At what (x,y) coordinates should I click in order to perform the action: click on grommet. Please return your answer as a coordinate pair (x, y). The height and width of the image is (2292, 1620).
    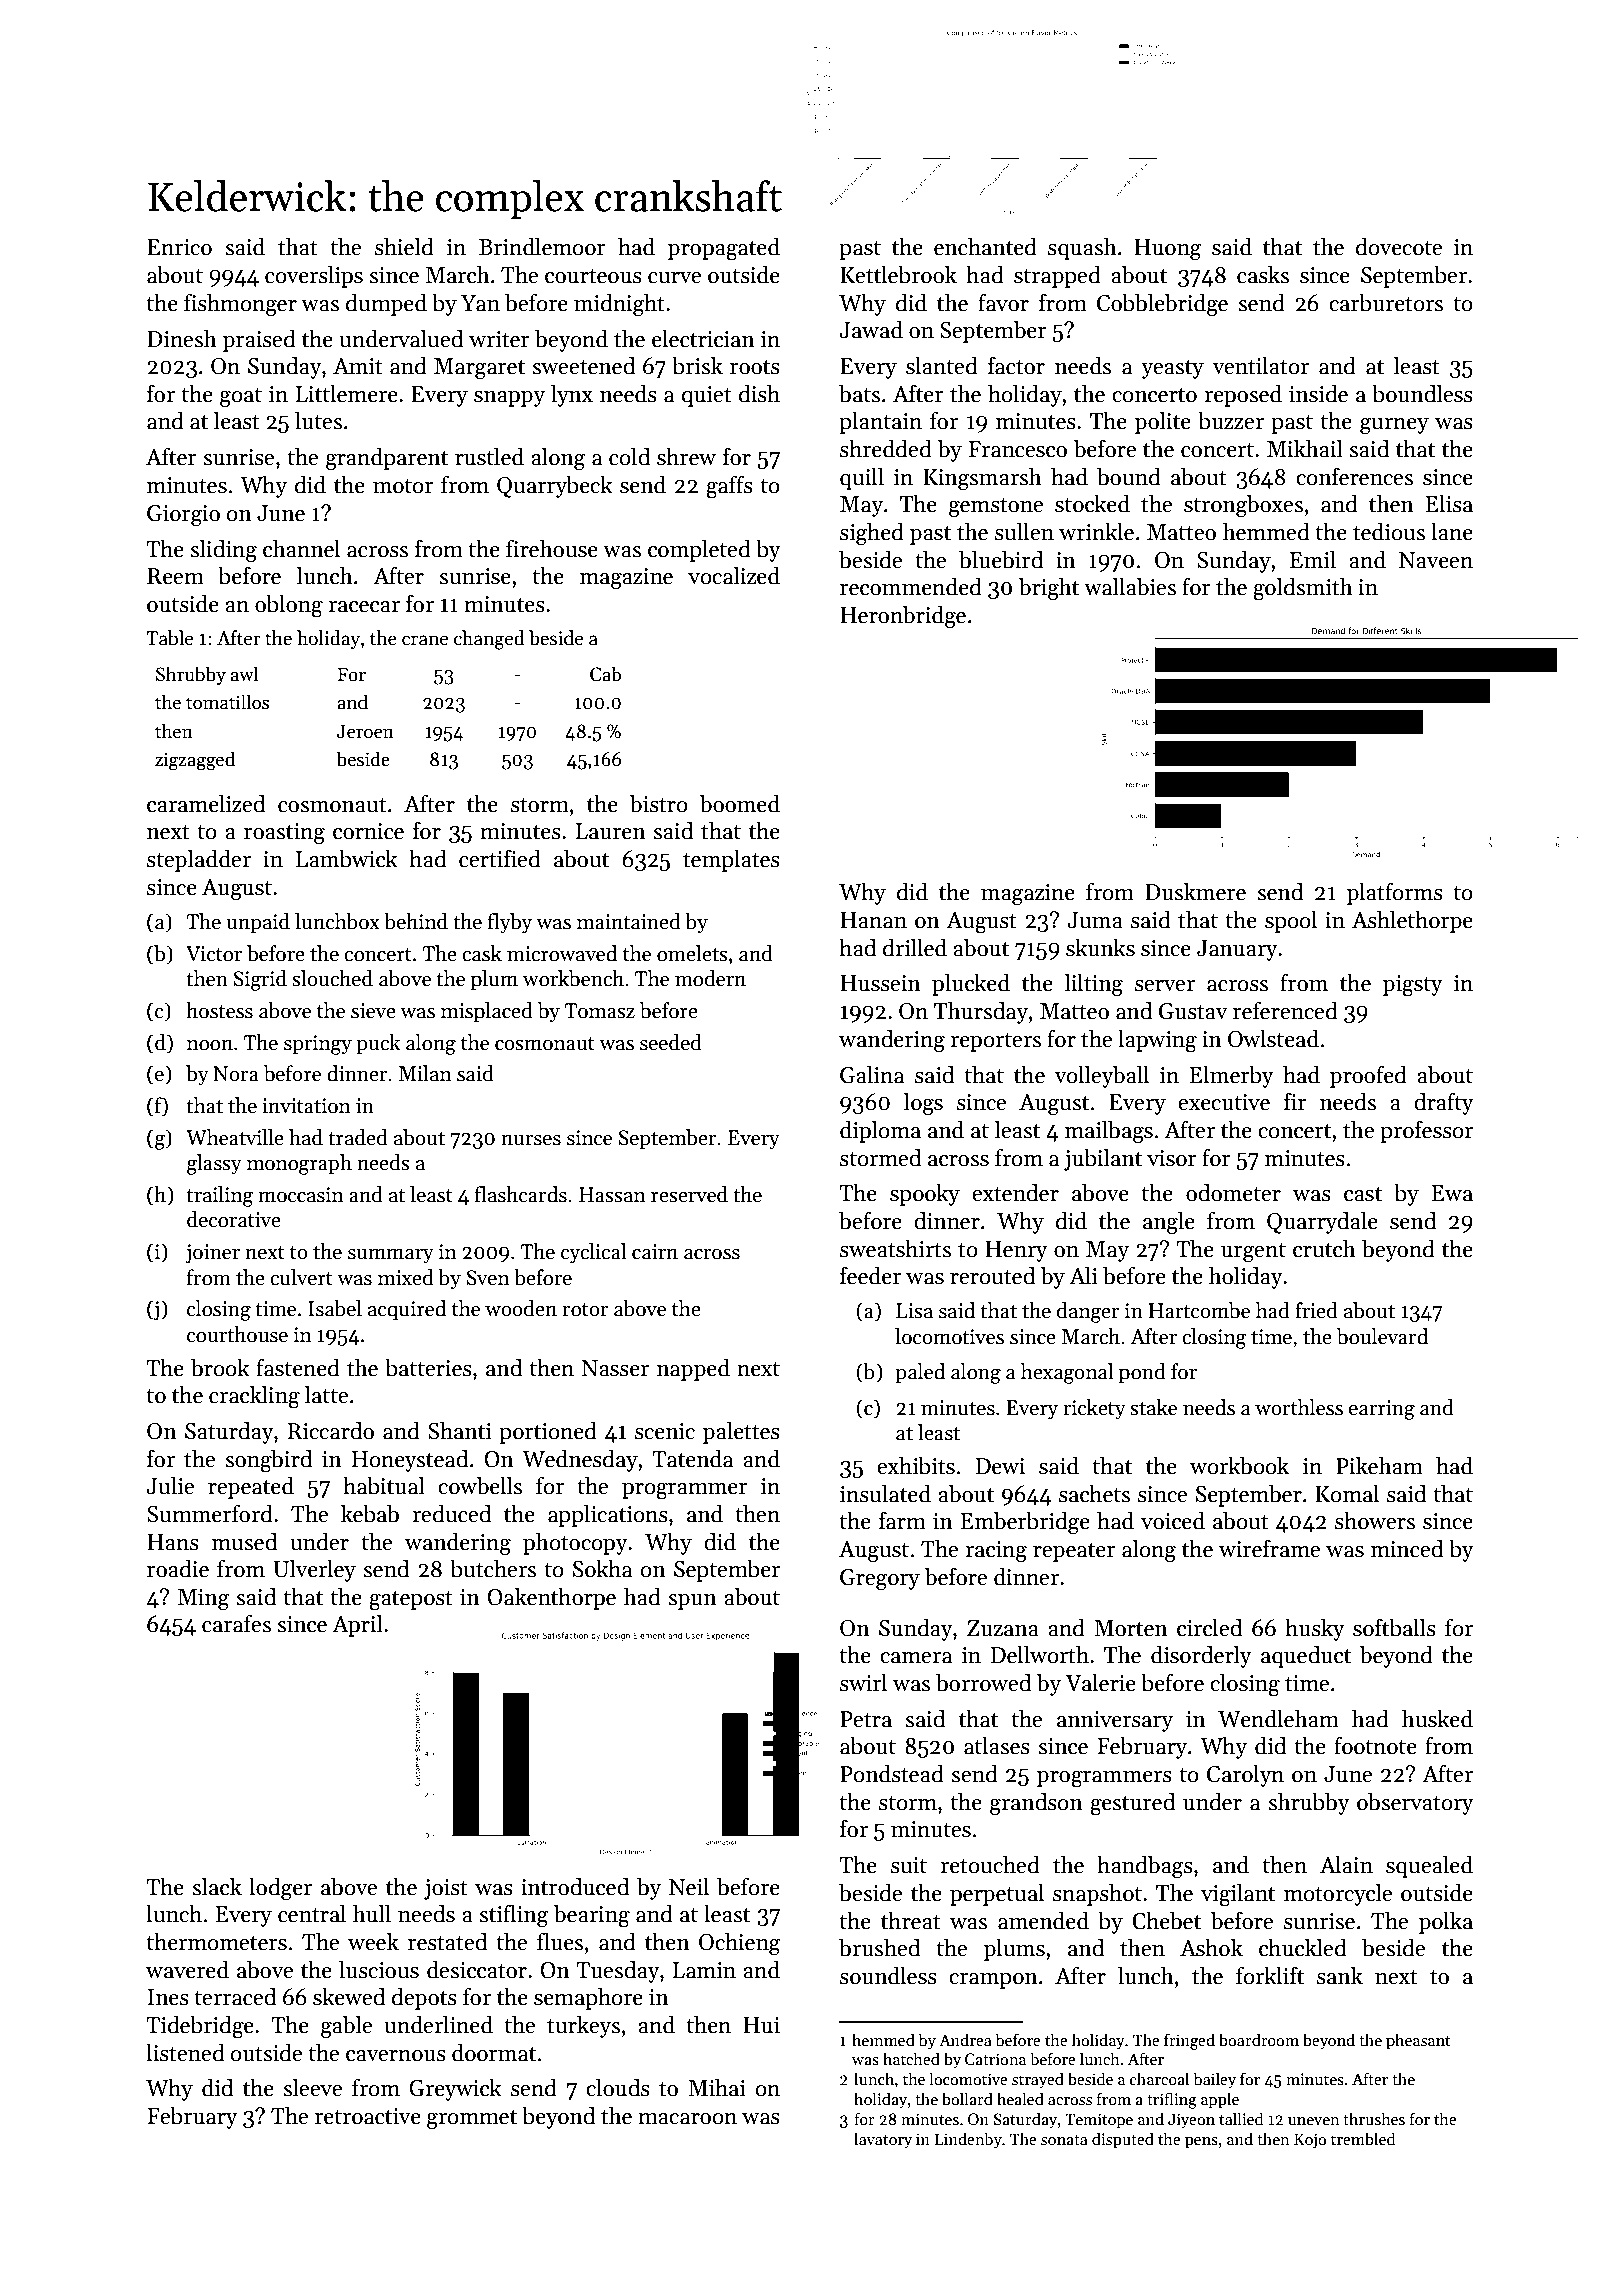
    Looking at the image, I should click on (472, 2120).
